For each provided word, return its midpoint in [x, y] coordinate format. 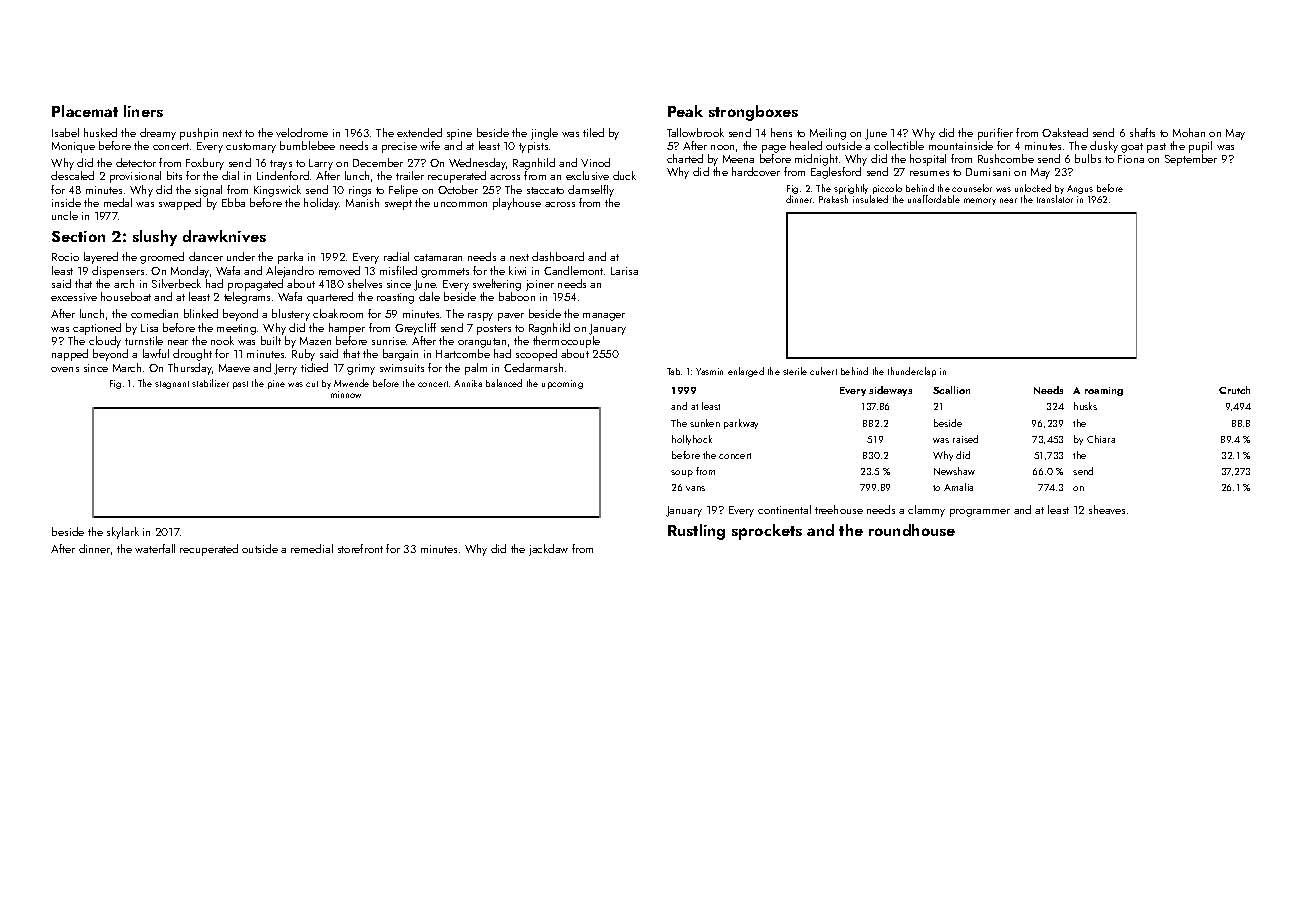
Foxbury [205, 164]
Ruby [303, 355]
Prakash [833, 199]
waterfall [155, 548]
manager [604, 317]
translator [1055, 199]
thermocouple [566, 342]
